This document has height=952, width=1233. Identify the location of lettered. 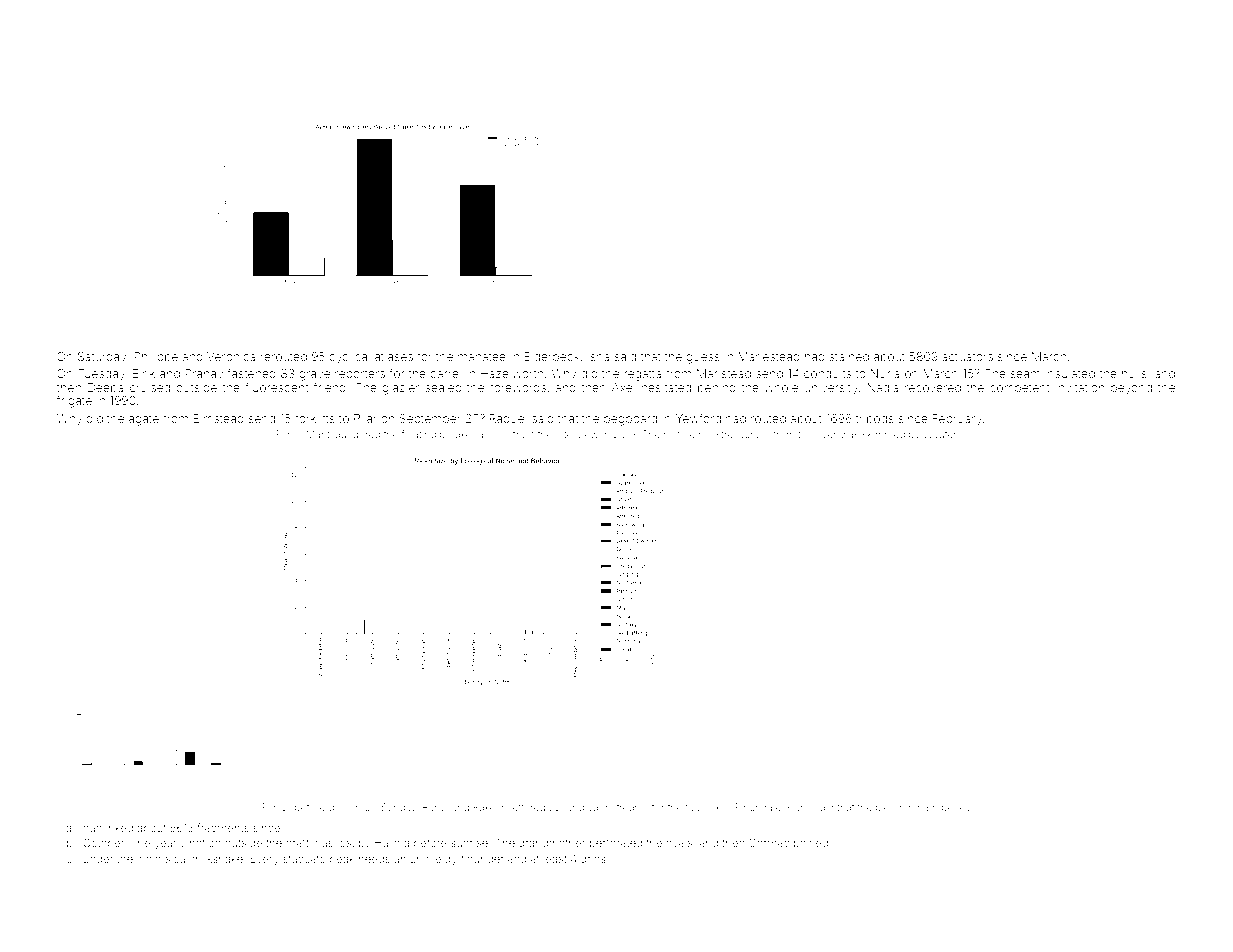
(528, 807).
